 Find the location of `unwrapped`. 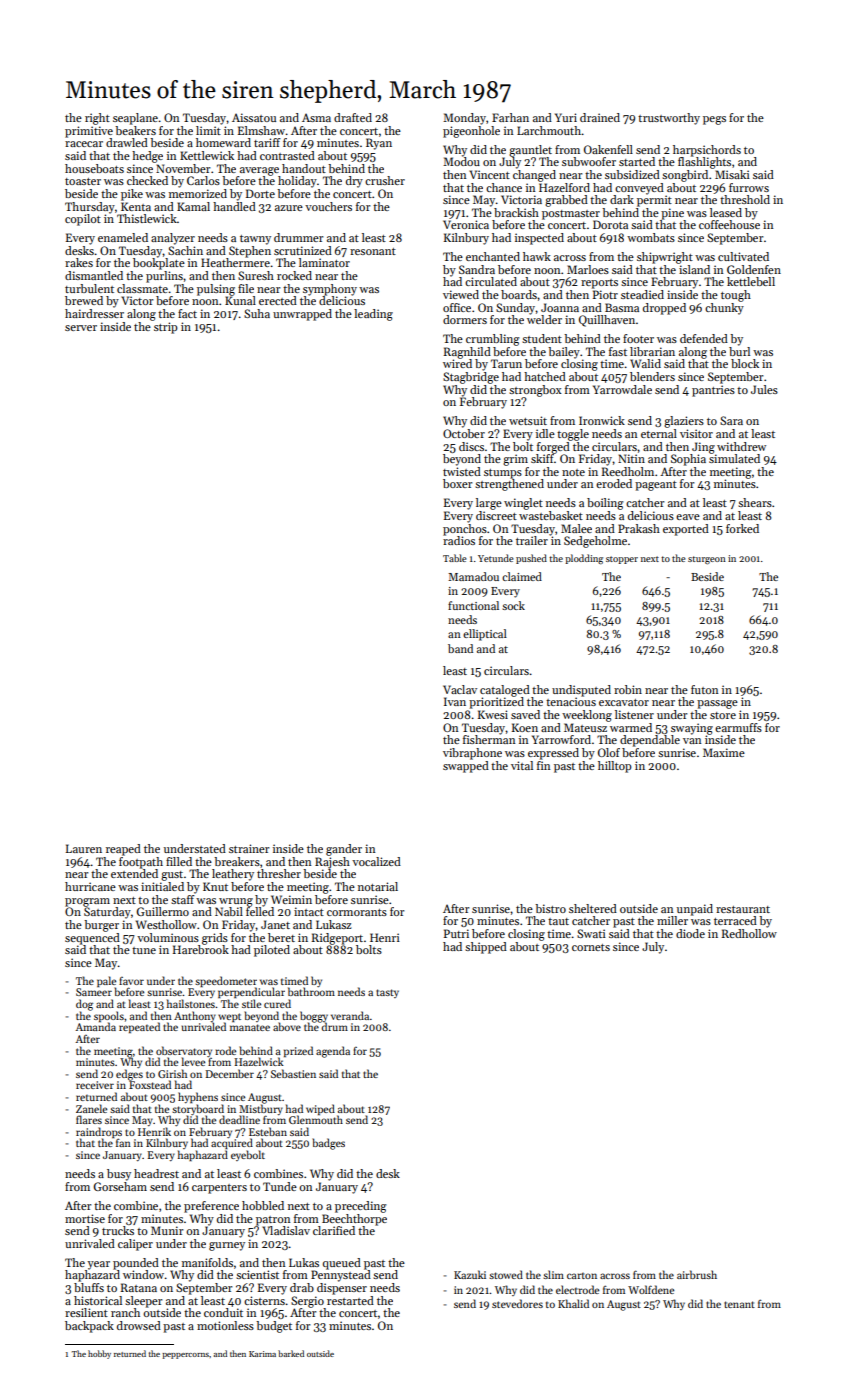

unwrapped is located at coordinates (302, 315).
